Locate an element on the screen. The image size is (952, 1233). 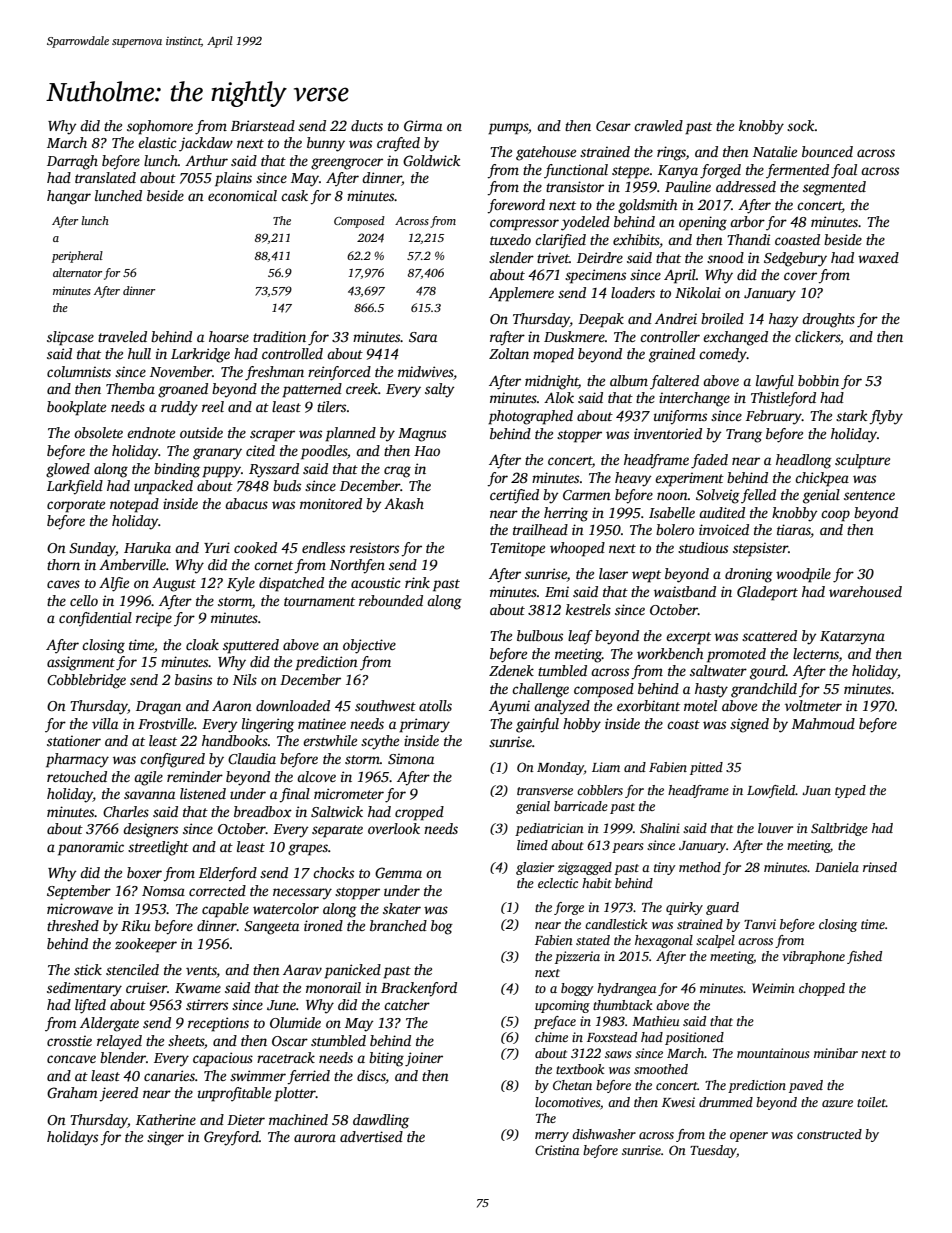
ducts is located at coordinates (367, 125).
